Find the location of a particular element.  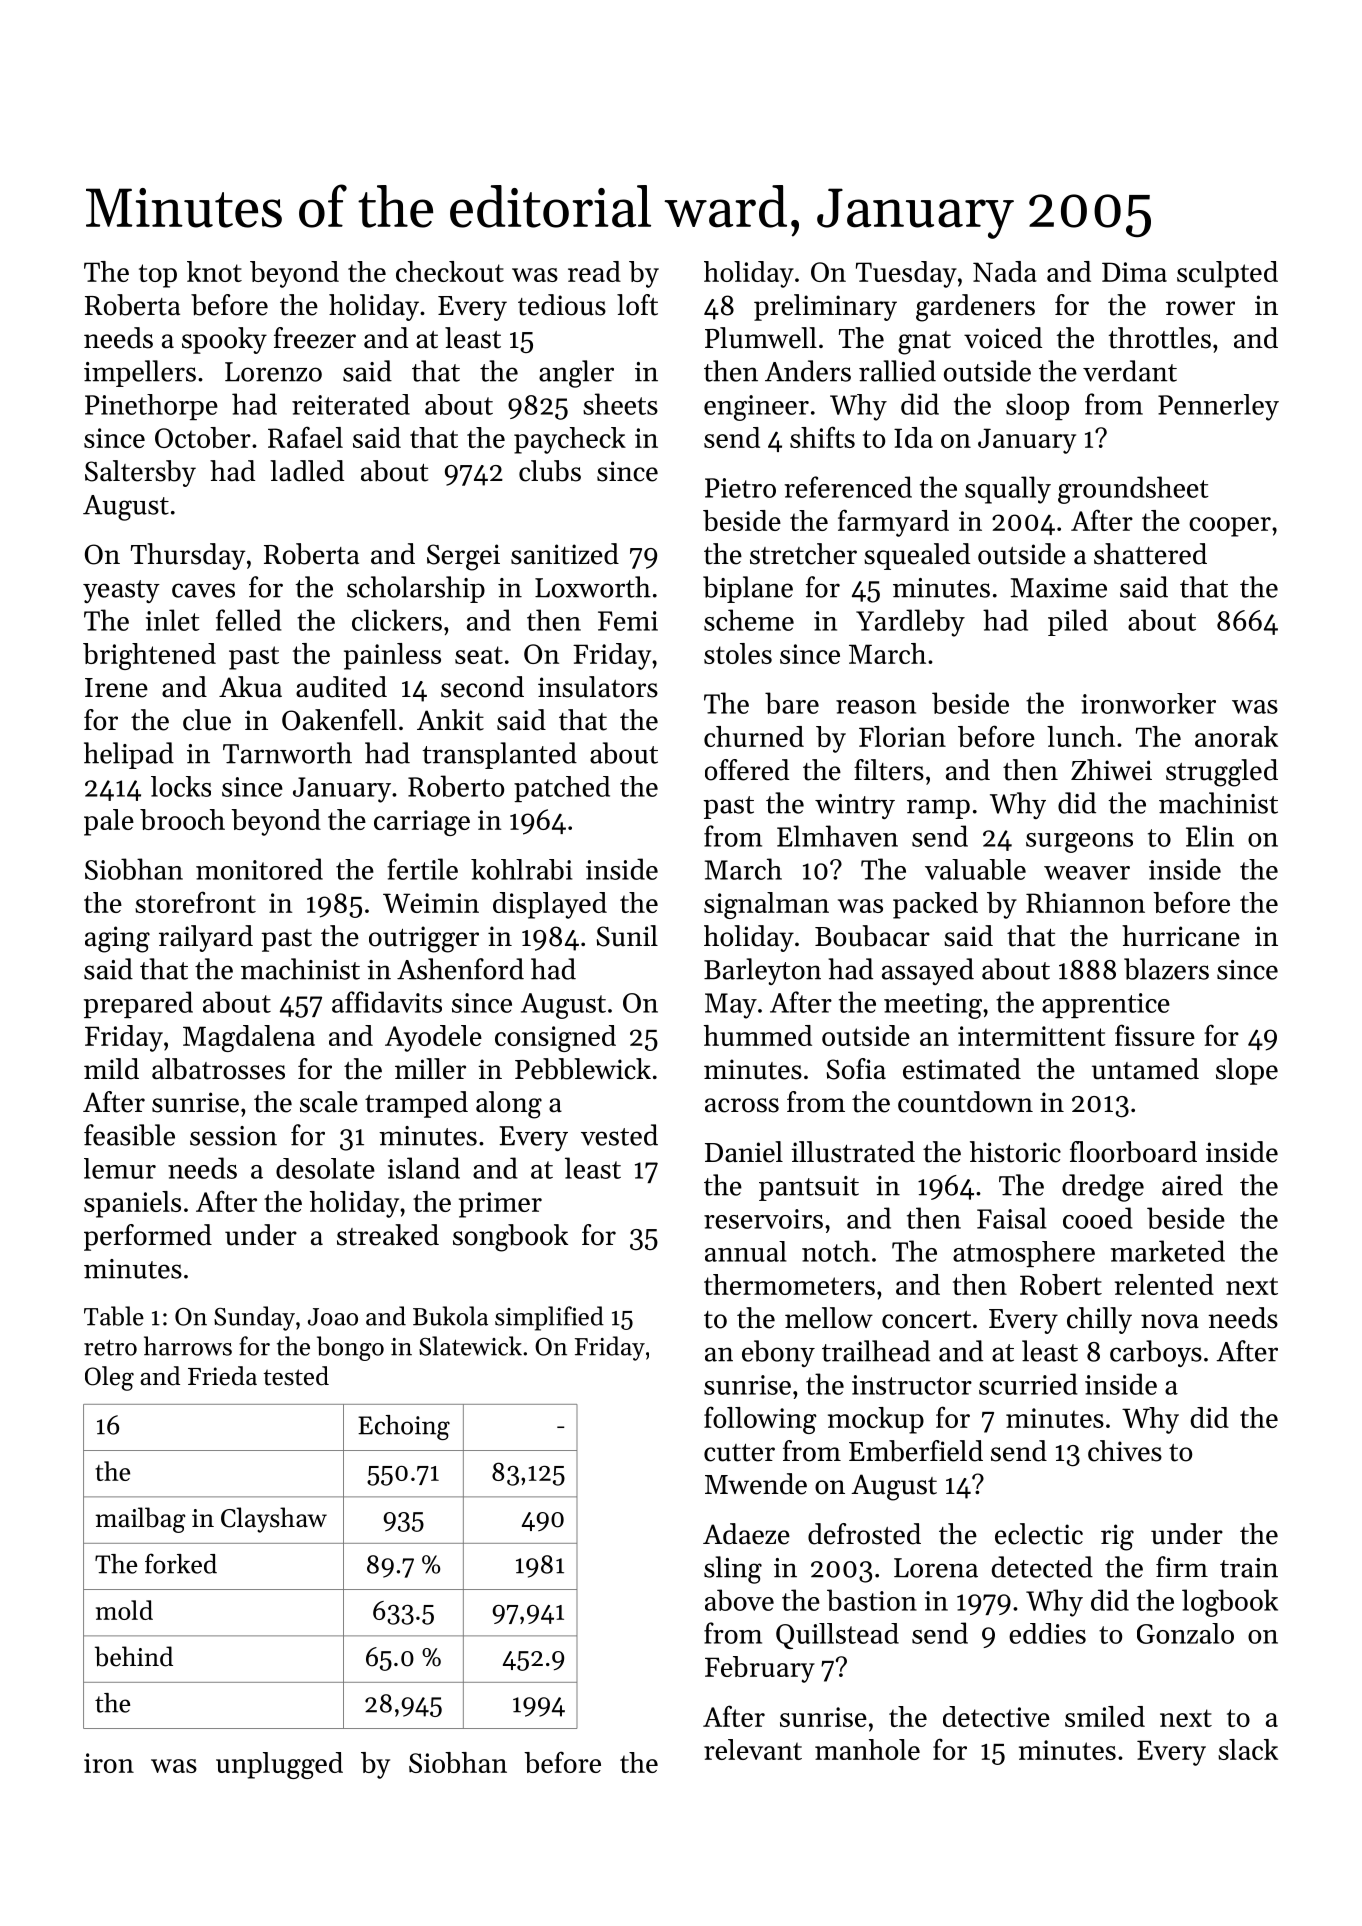

firm is located at coordinates (1182, 1566).
